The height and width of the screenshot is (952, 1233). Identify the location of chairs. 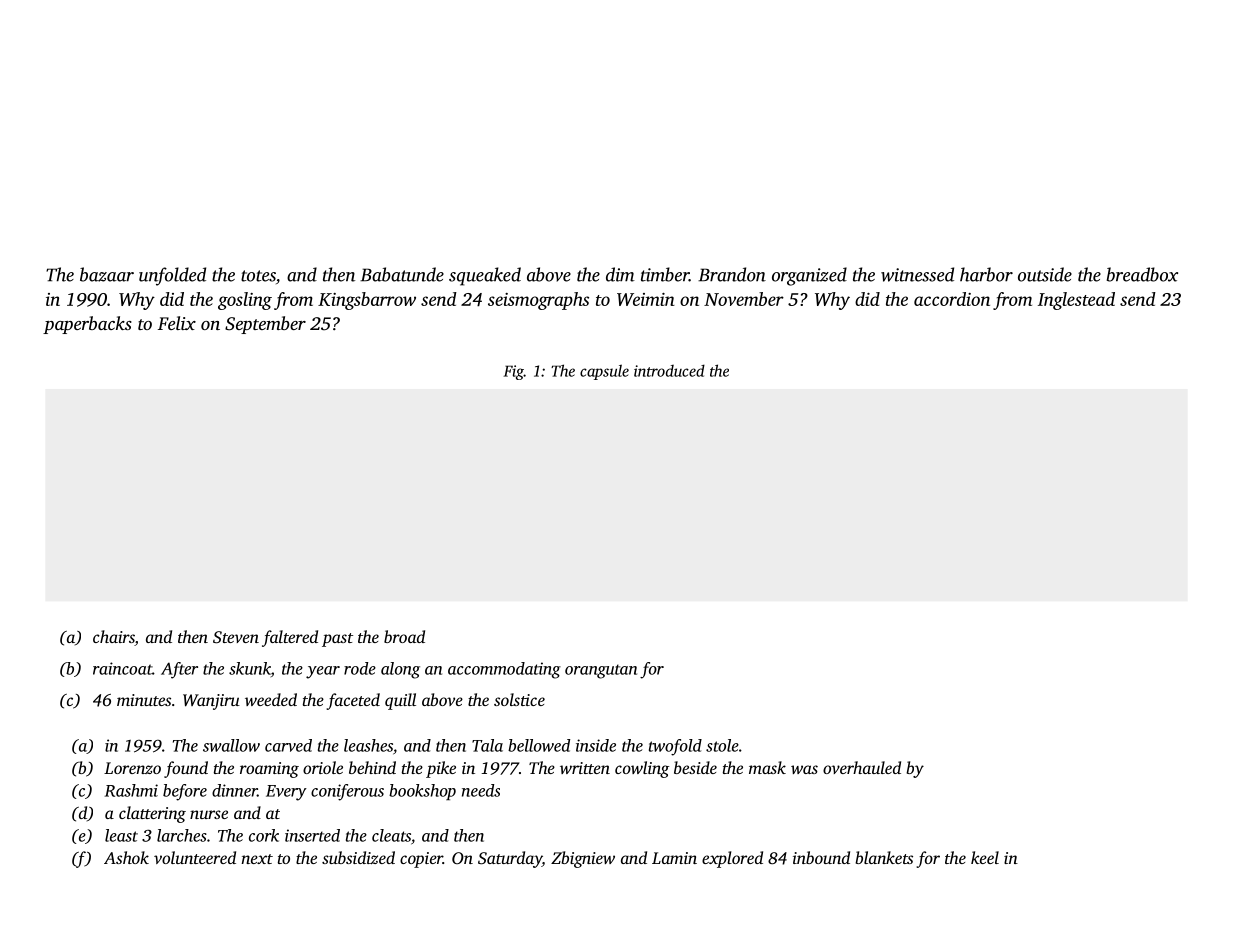
(114, 638).
